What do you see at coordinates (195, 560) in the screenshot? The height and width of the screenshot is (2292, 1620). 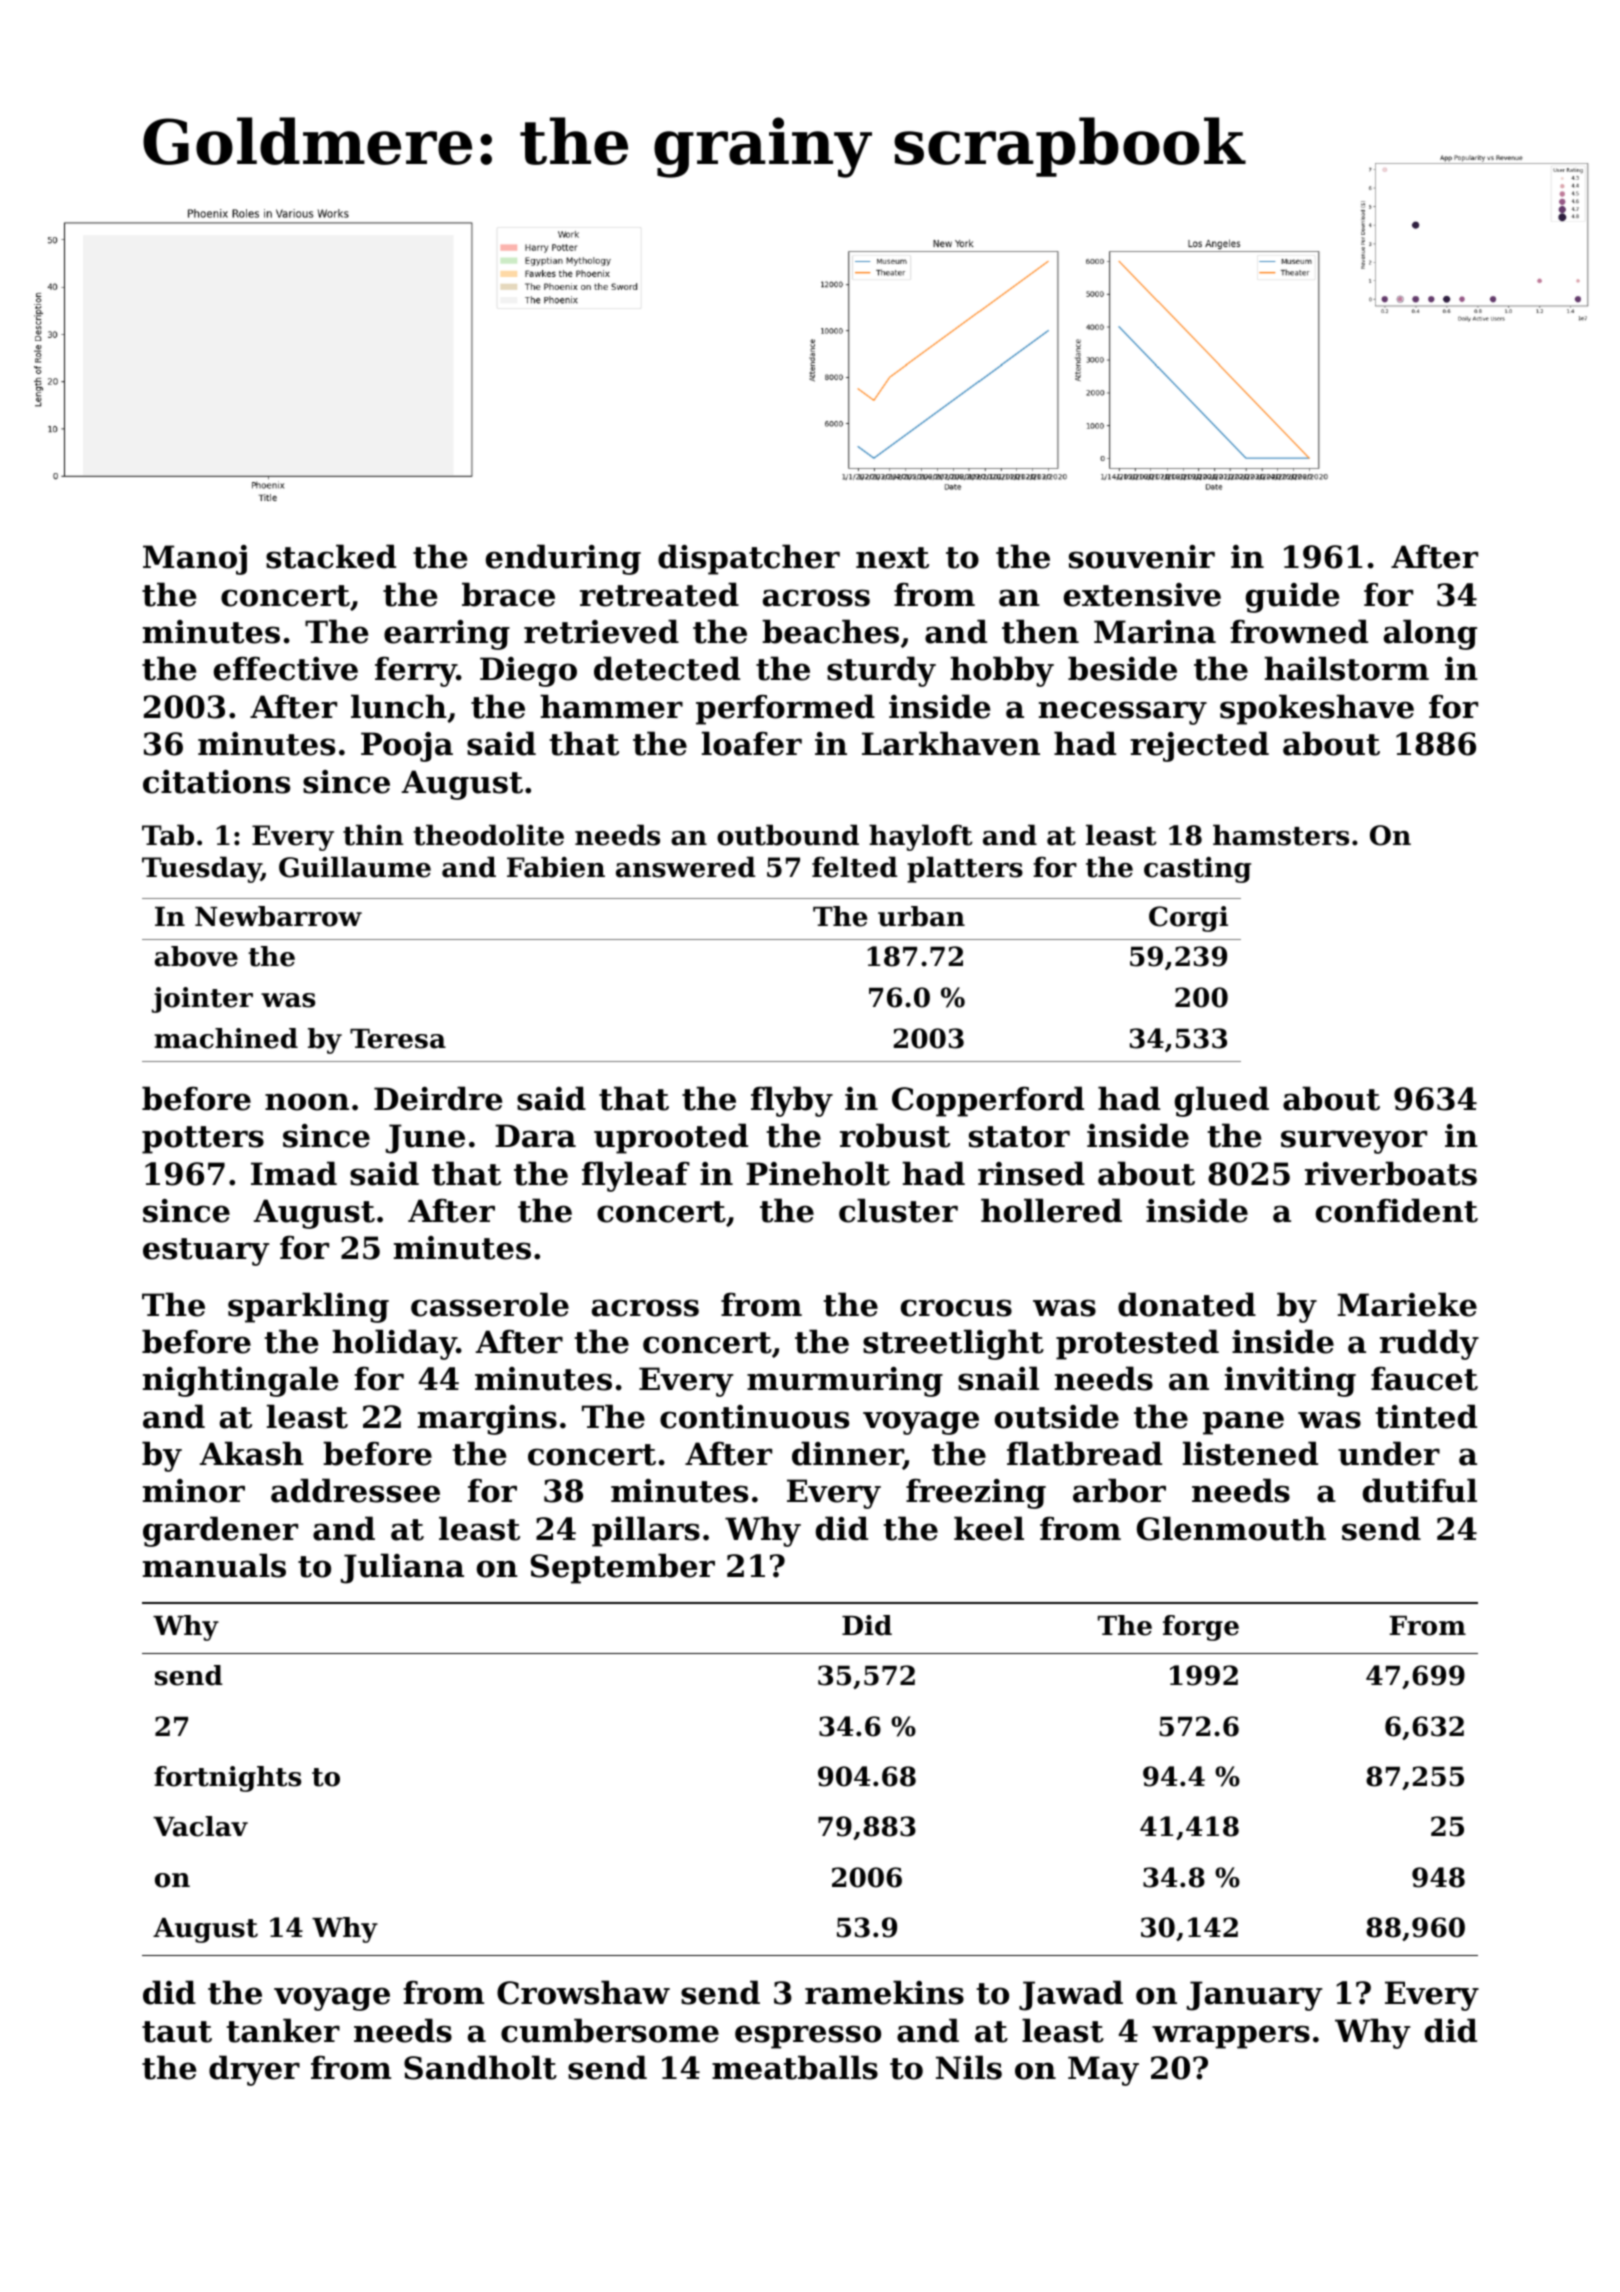 I see `Manoj` at bounding box center [195, 560].
